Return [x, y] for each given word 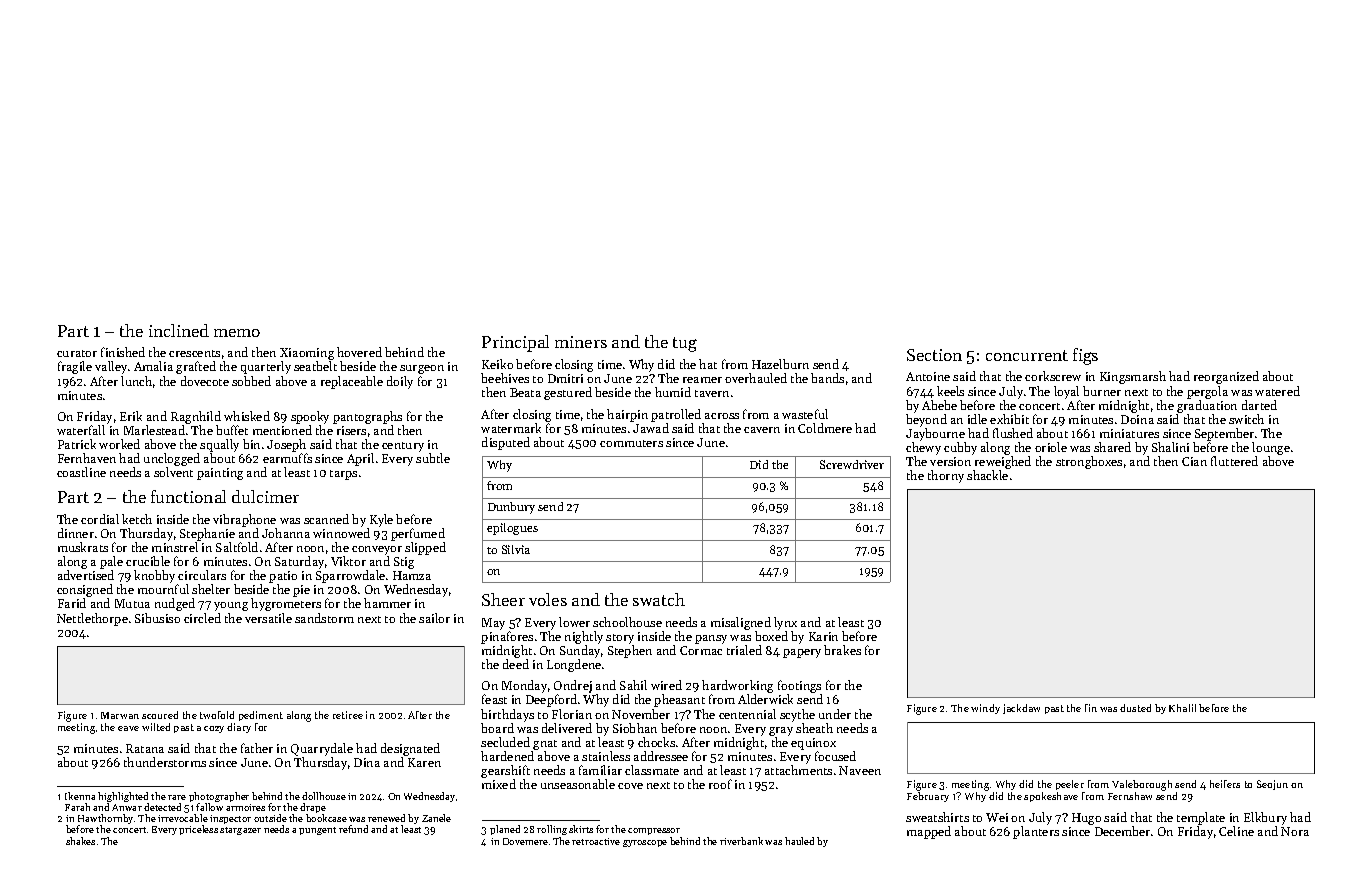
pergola [1207, 392]
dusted [1135, 708]
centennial [747, 714]
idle [977, 419]
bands [827, 378]
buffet [232, 430]
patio [283, 577]
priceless [198, 830]
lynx [785, 623]
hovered [359, 352]
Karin [823, 636]
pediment [261, 716]
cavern [762, 430]
